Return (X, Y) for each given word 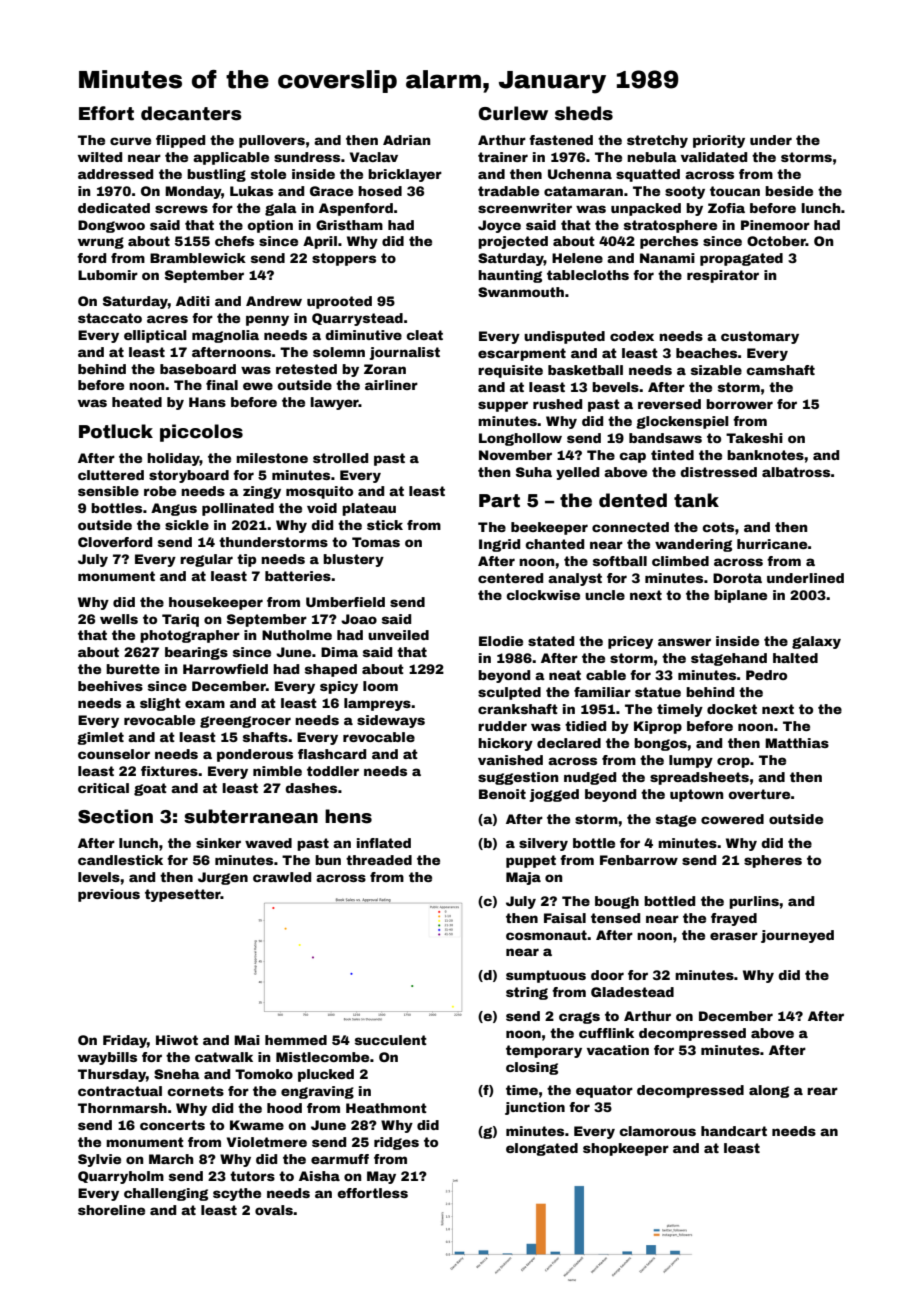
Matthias (797, 743)
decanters (191, 113)
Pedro (766, 675)
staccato (110, 318)
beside (789, 191)
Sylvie (99, 1160)
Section (115, 816)
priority (719, 141)
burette (133, 669)
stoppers (344, 259)
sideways (391, 721)
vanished (510, 760)
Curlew (513, 113)
